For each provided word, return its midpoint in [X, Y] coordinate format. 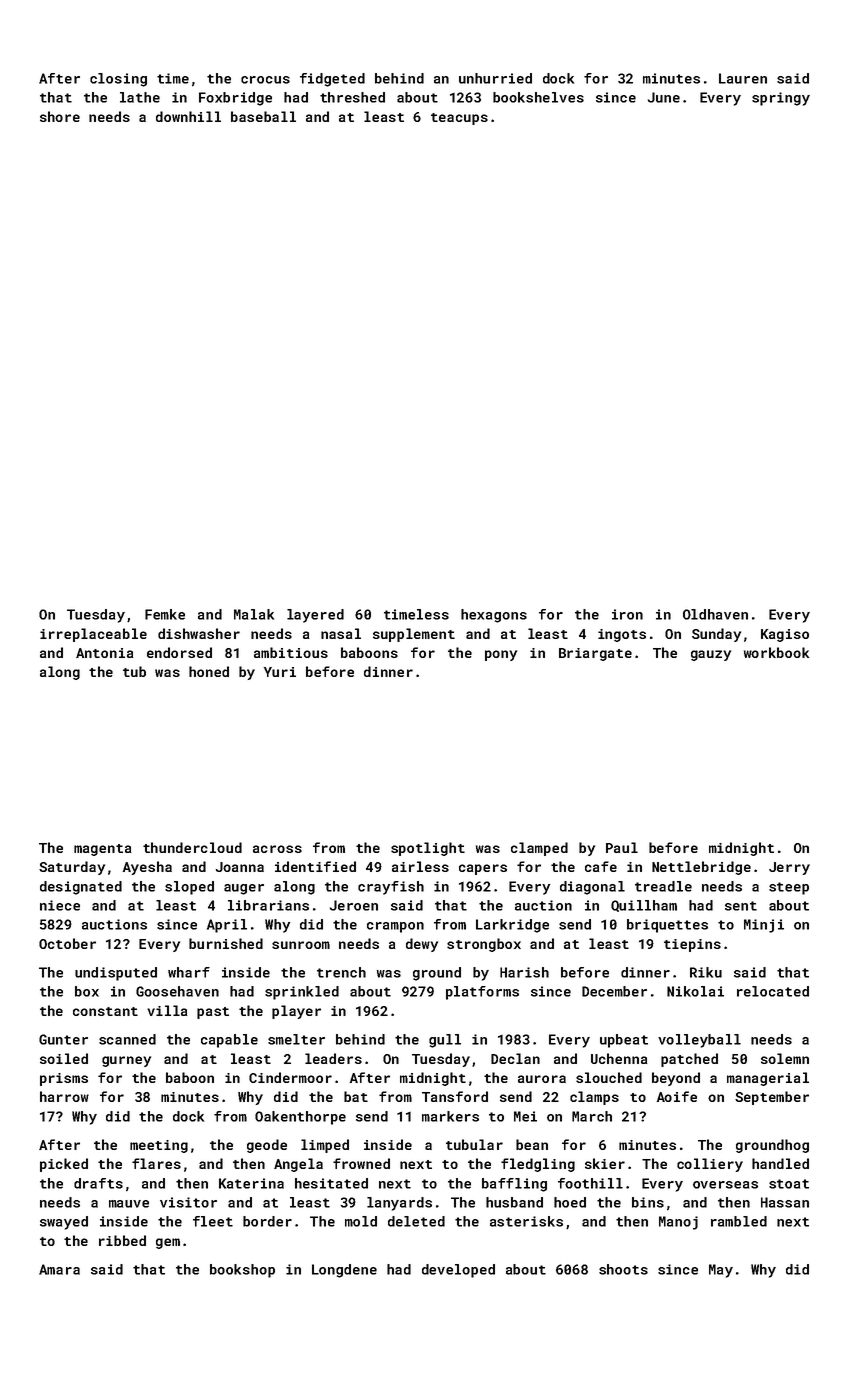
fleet [213, 1221]
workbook [776, 652]
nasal [341, 633]
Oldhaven [715, 614]
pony [501, 655]
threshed [352, 97]
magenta [102, 850]
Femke [165, 614]
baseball [263, 116]
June [664, 97]
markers [450, 1116]
